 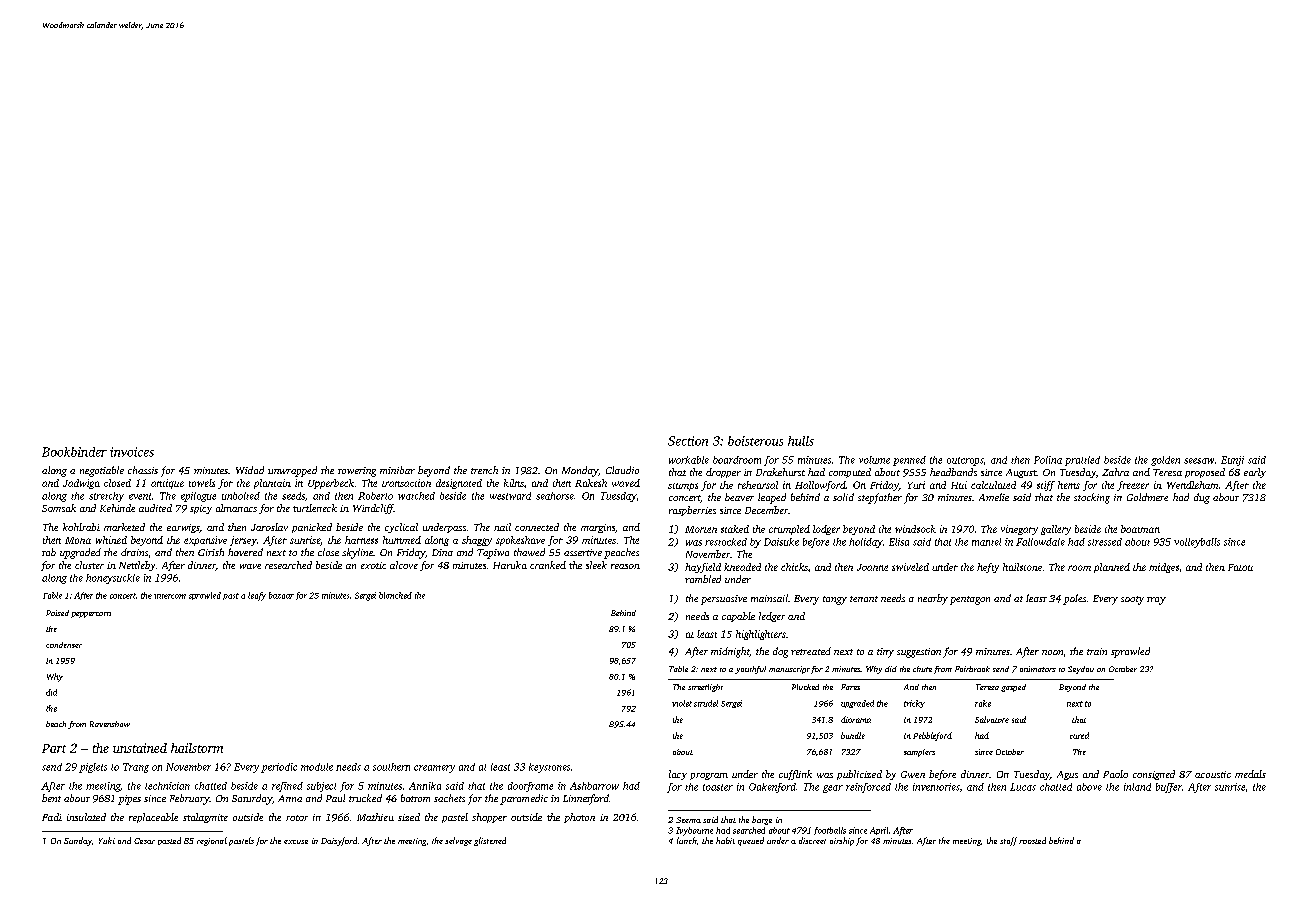 I want to click on boisterous, so click(x=755, y=441).
